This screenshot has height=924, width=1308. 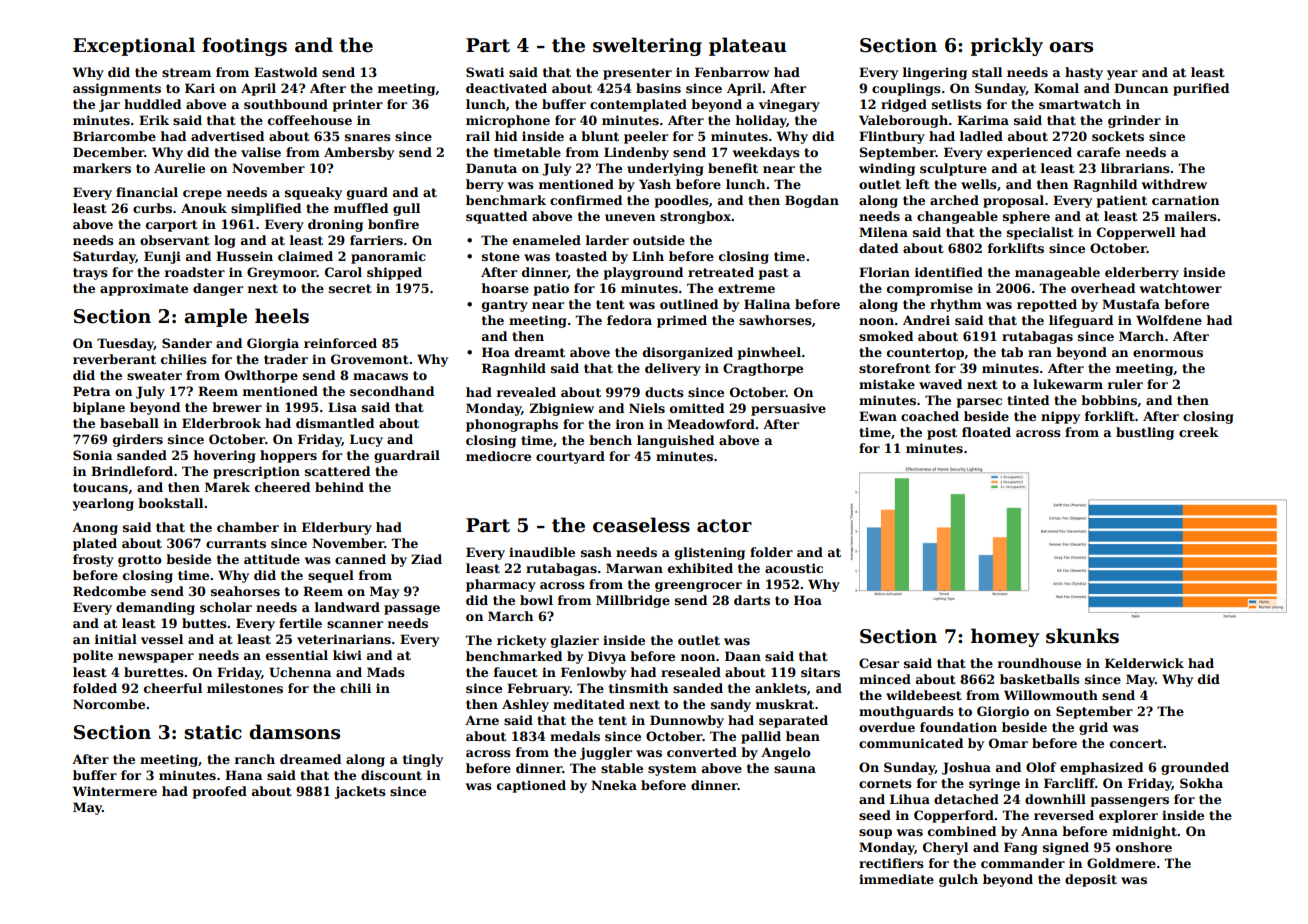 I want to click on ducts, so click(x=664, y=392).
